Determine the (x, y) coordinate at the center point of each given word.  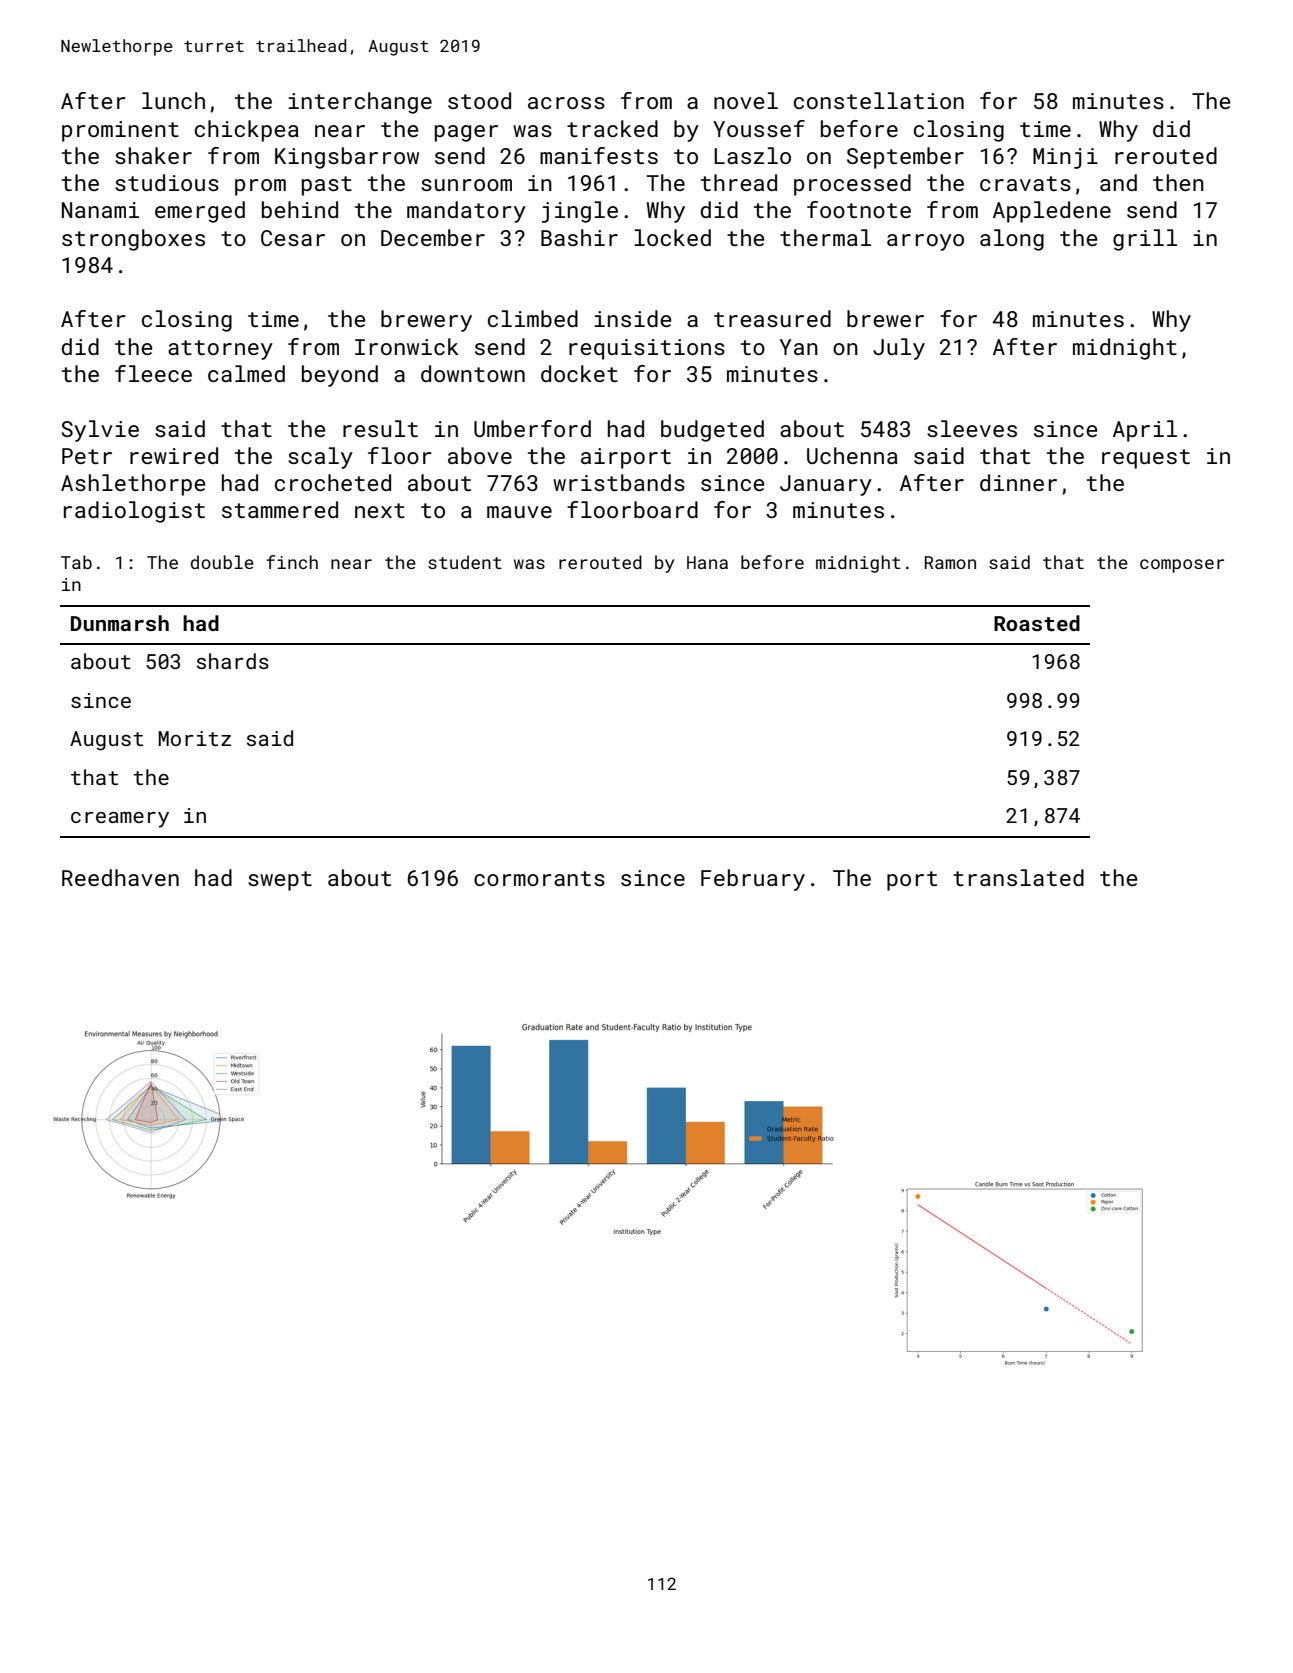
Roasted (1037, 623)
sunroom (466, 185)
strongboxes (133, 240)
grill (1145, 240)
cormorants (539, 878)
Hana (707, 562)
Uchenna (852, 455)
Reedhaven (120, 877)
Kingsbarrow (347, 158)
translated (1018, 877)
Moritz (194, 738)
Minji (1065, 158)
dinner (1018, 482)
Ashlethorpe (133, 485)
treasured (772, 318)
